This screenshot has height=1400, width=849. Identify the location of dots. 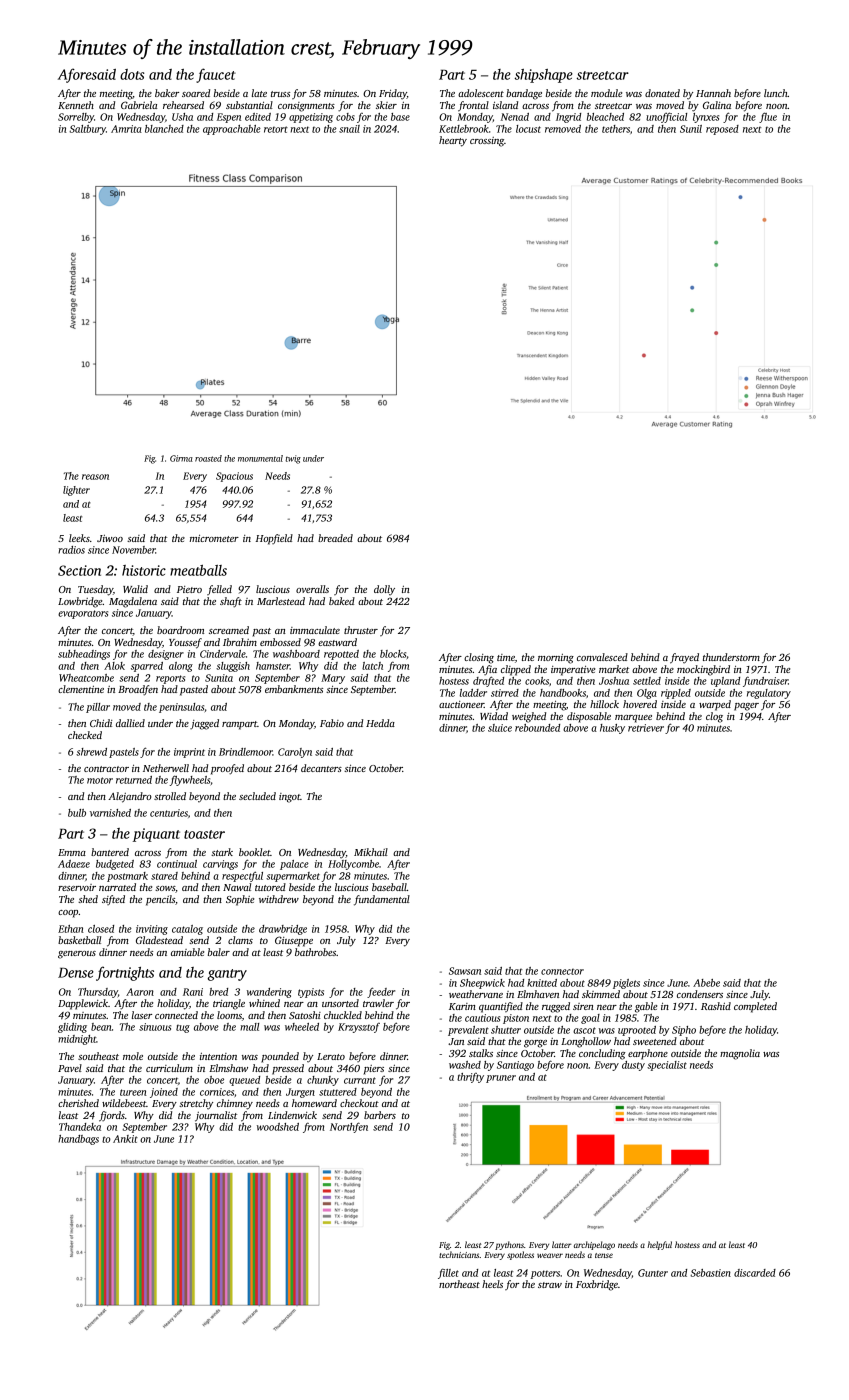
(132, 74).
